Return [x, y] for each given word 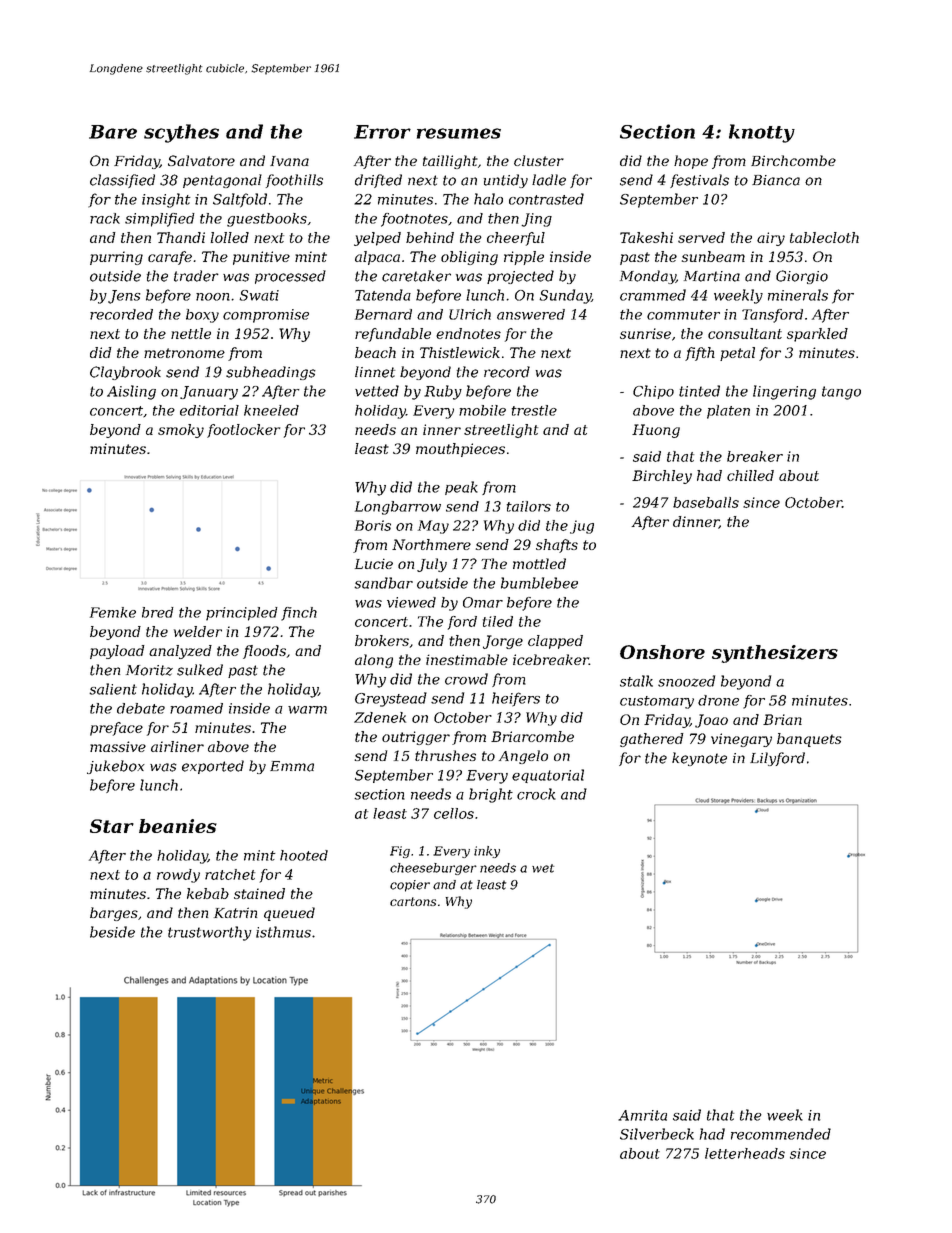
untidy [506, 181]
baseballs [706, 502]
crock [536, 794]
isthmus [283, 932]
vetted [377, 391]
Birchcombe [793, 160]
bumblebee [539, 583]
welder [198, 631]
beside [112, 932]
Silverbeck [657, 1134]
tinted [699, 391]
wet [543, 868]
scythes [181, 133]
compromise [266, 316]
